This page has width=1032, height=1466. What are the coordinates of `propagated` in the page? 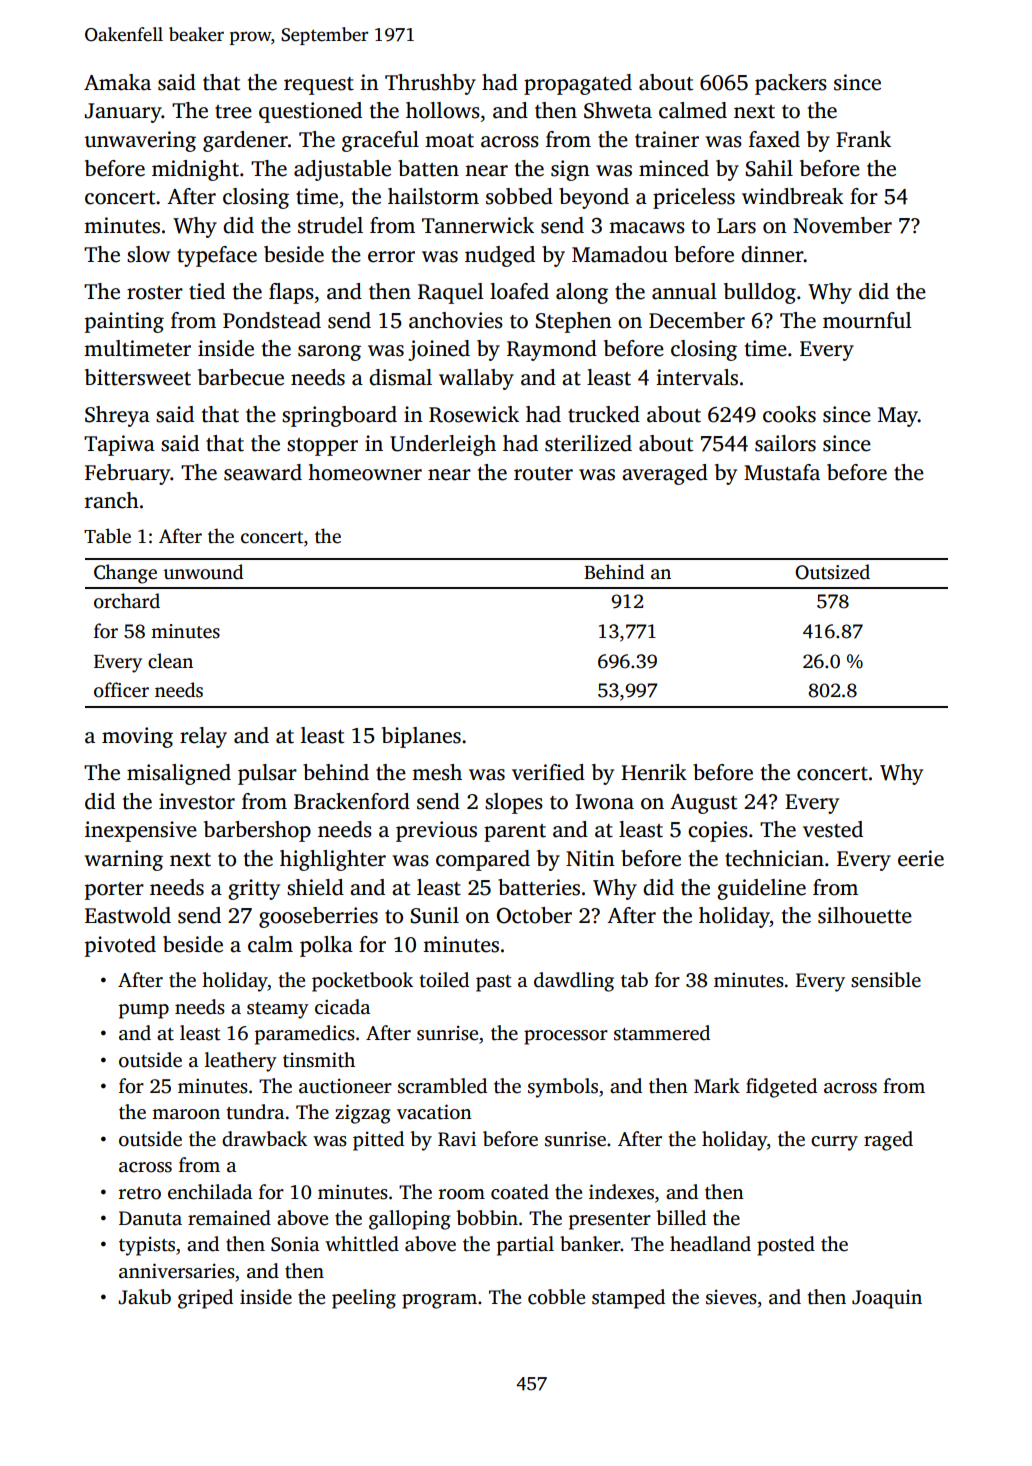 It's located at (578, 84).
